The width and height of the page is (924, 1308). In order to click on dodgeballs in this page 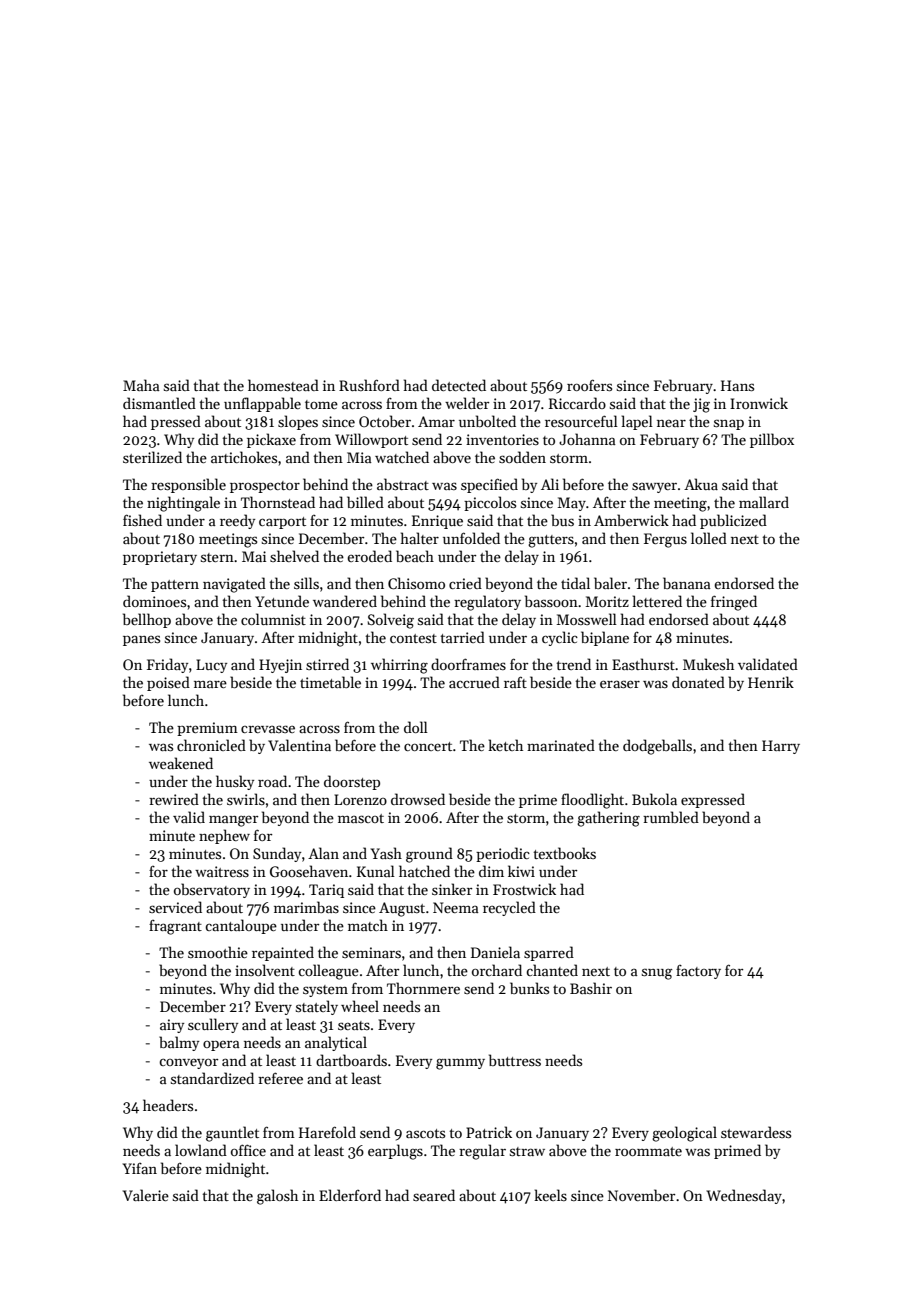, I will do `click(657, 747)`.
